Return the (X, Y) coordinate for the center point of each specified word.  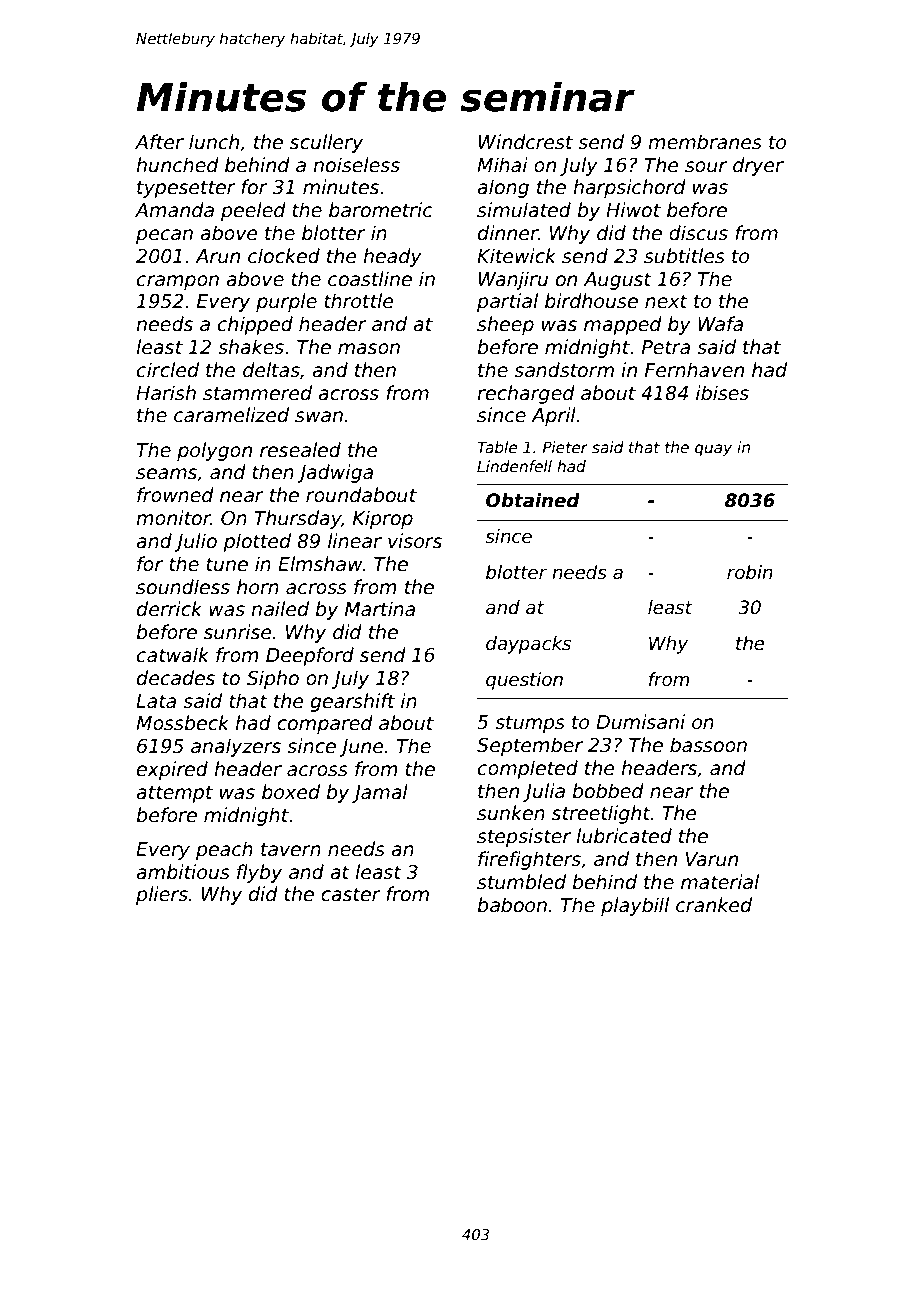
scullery (326, 143)
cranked (714, 905)
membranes (705, 142)
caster (351, 894)
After (159, 142)
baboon (512, 905)
